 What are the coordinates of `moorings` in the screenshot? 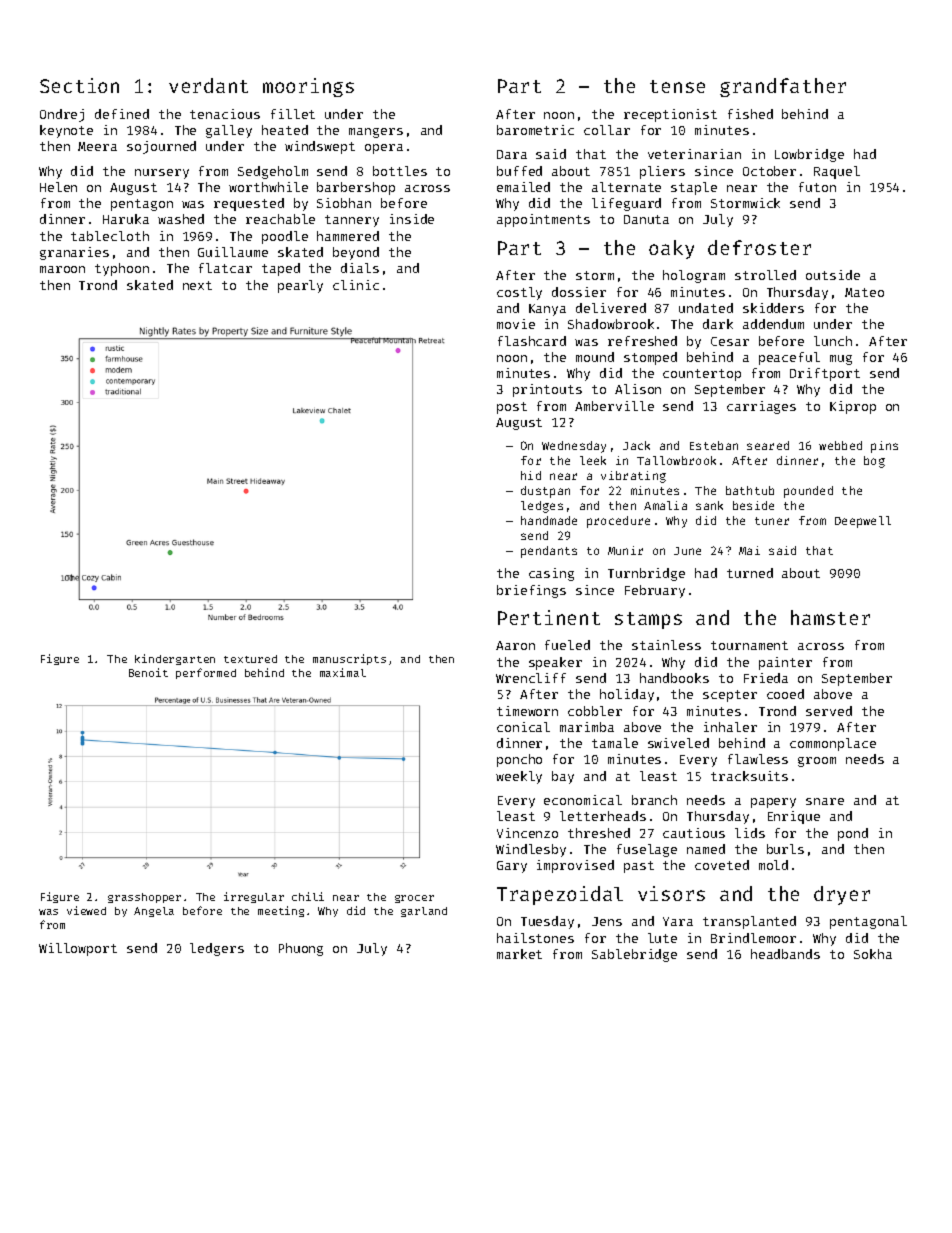 It's located at (308, 87).
